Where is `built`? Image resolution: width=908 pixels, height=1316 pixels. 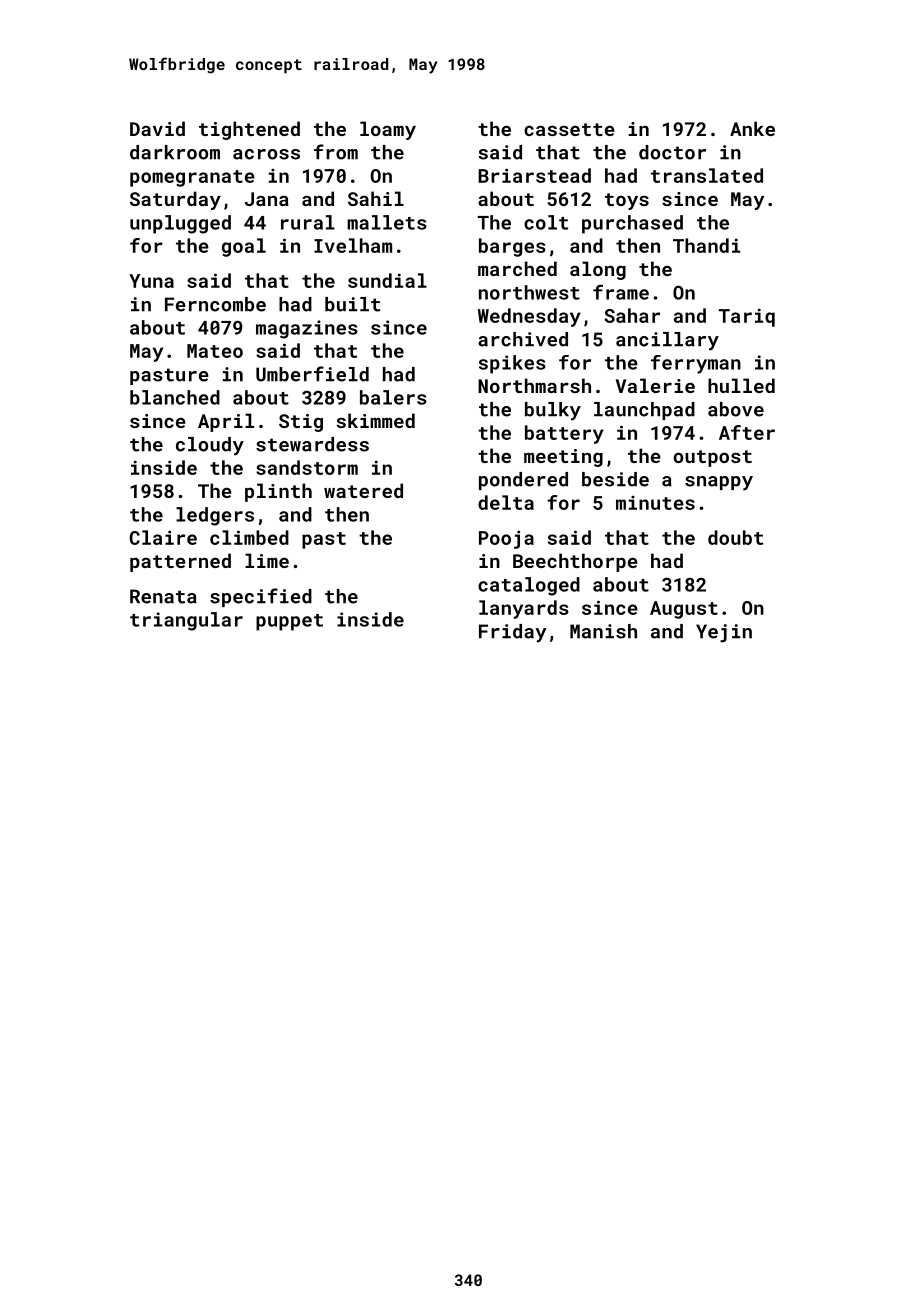 built is located at coordinates (352, 304).
